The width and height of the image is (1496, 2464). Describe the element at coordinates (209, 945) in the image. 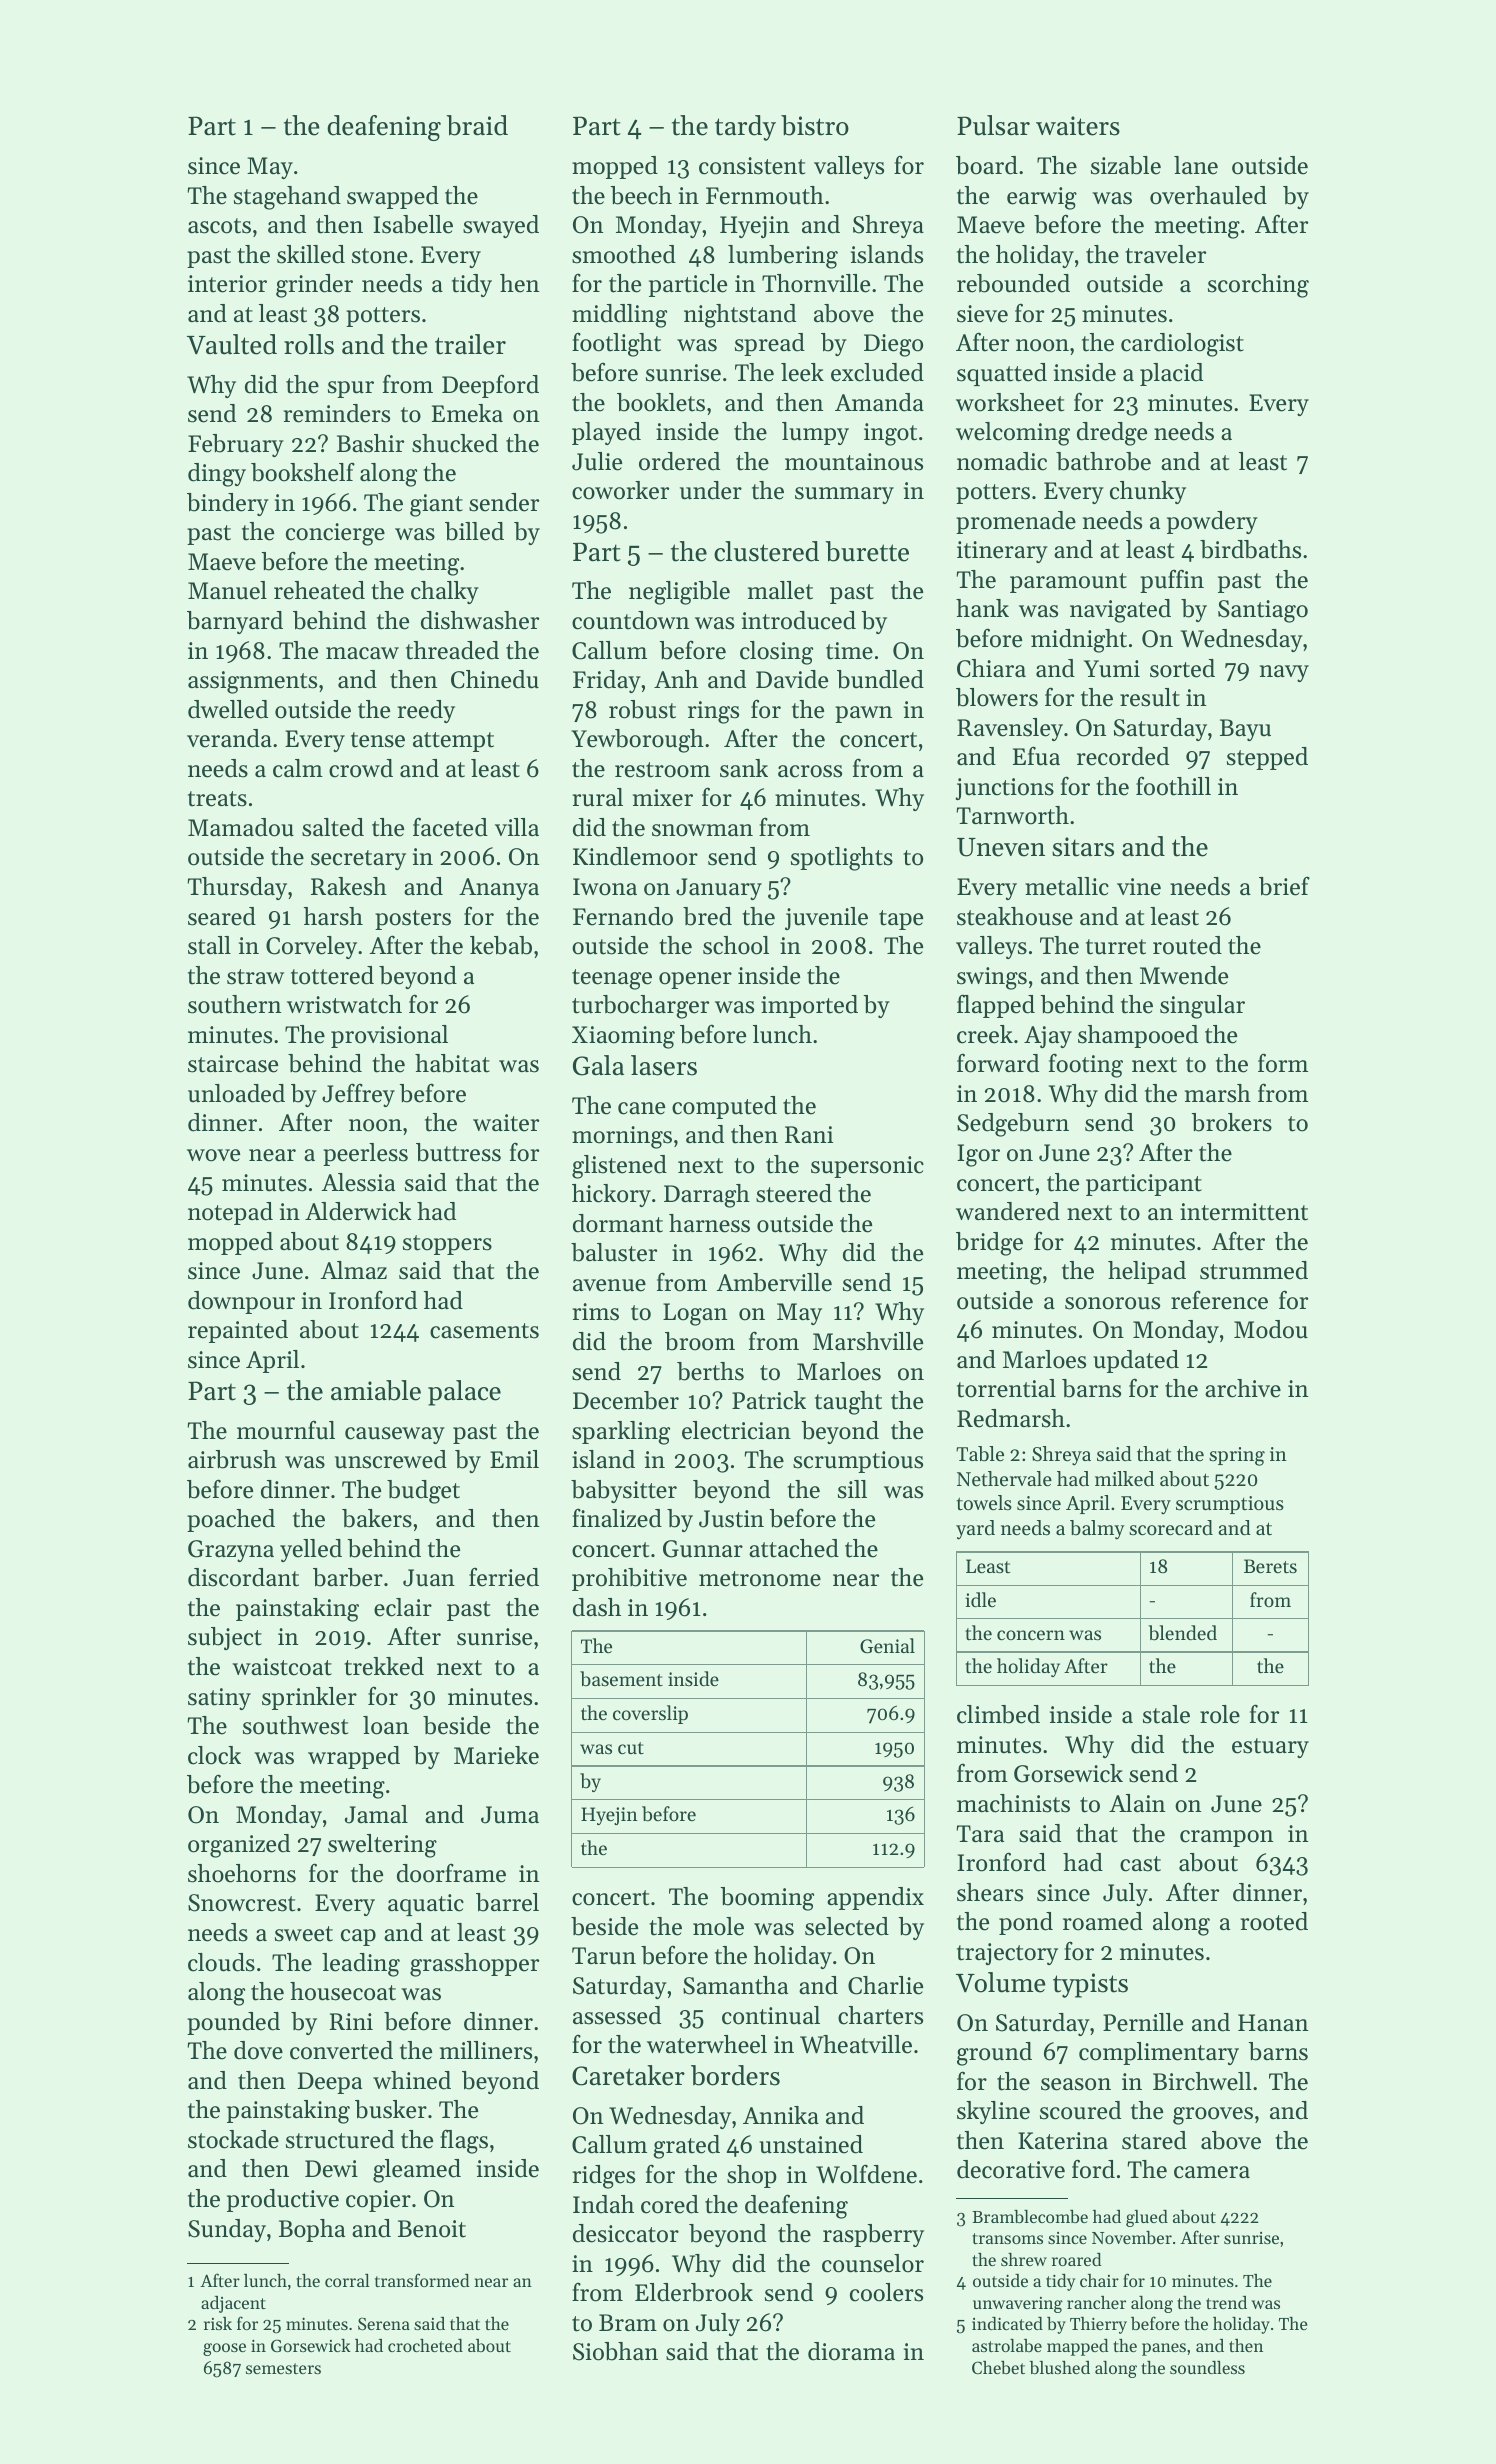

I see `stall` at that location.
